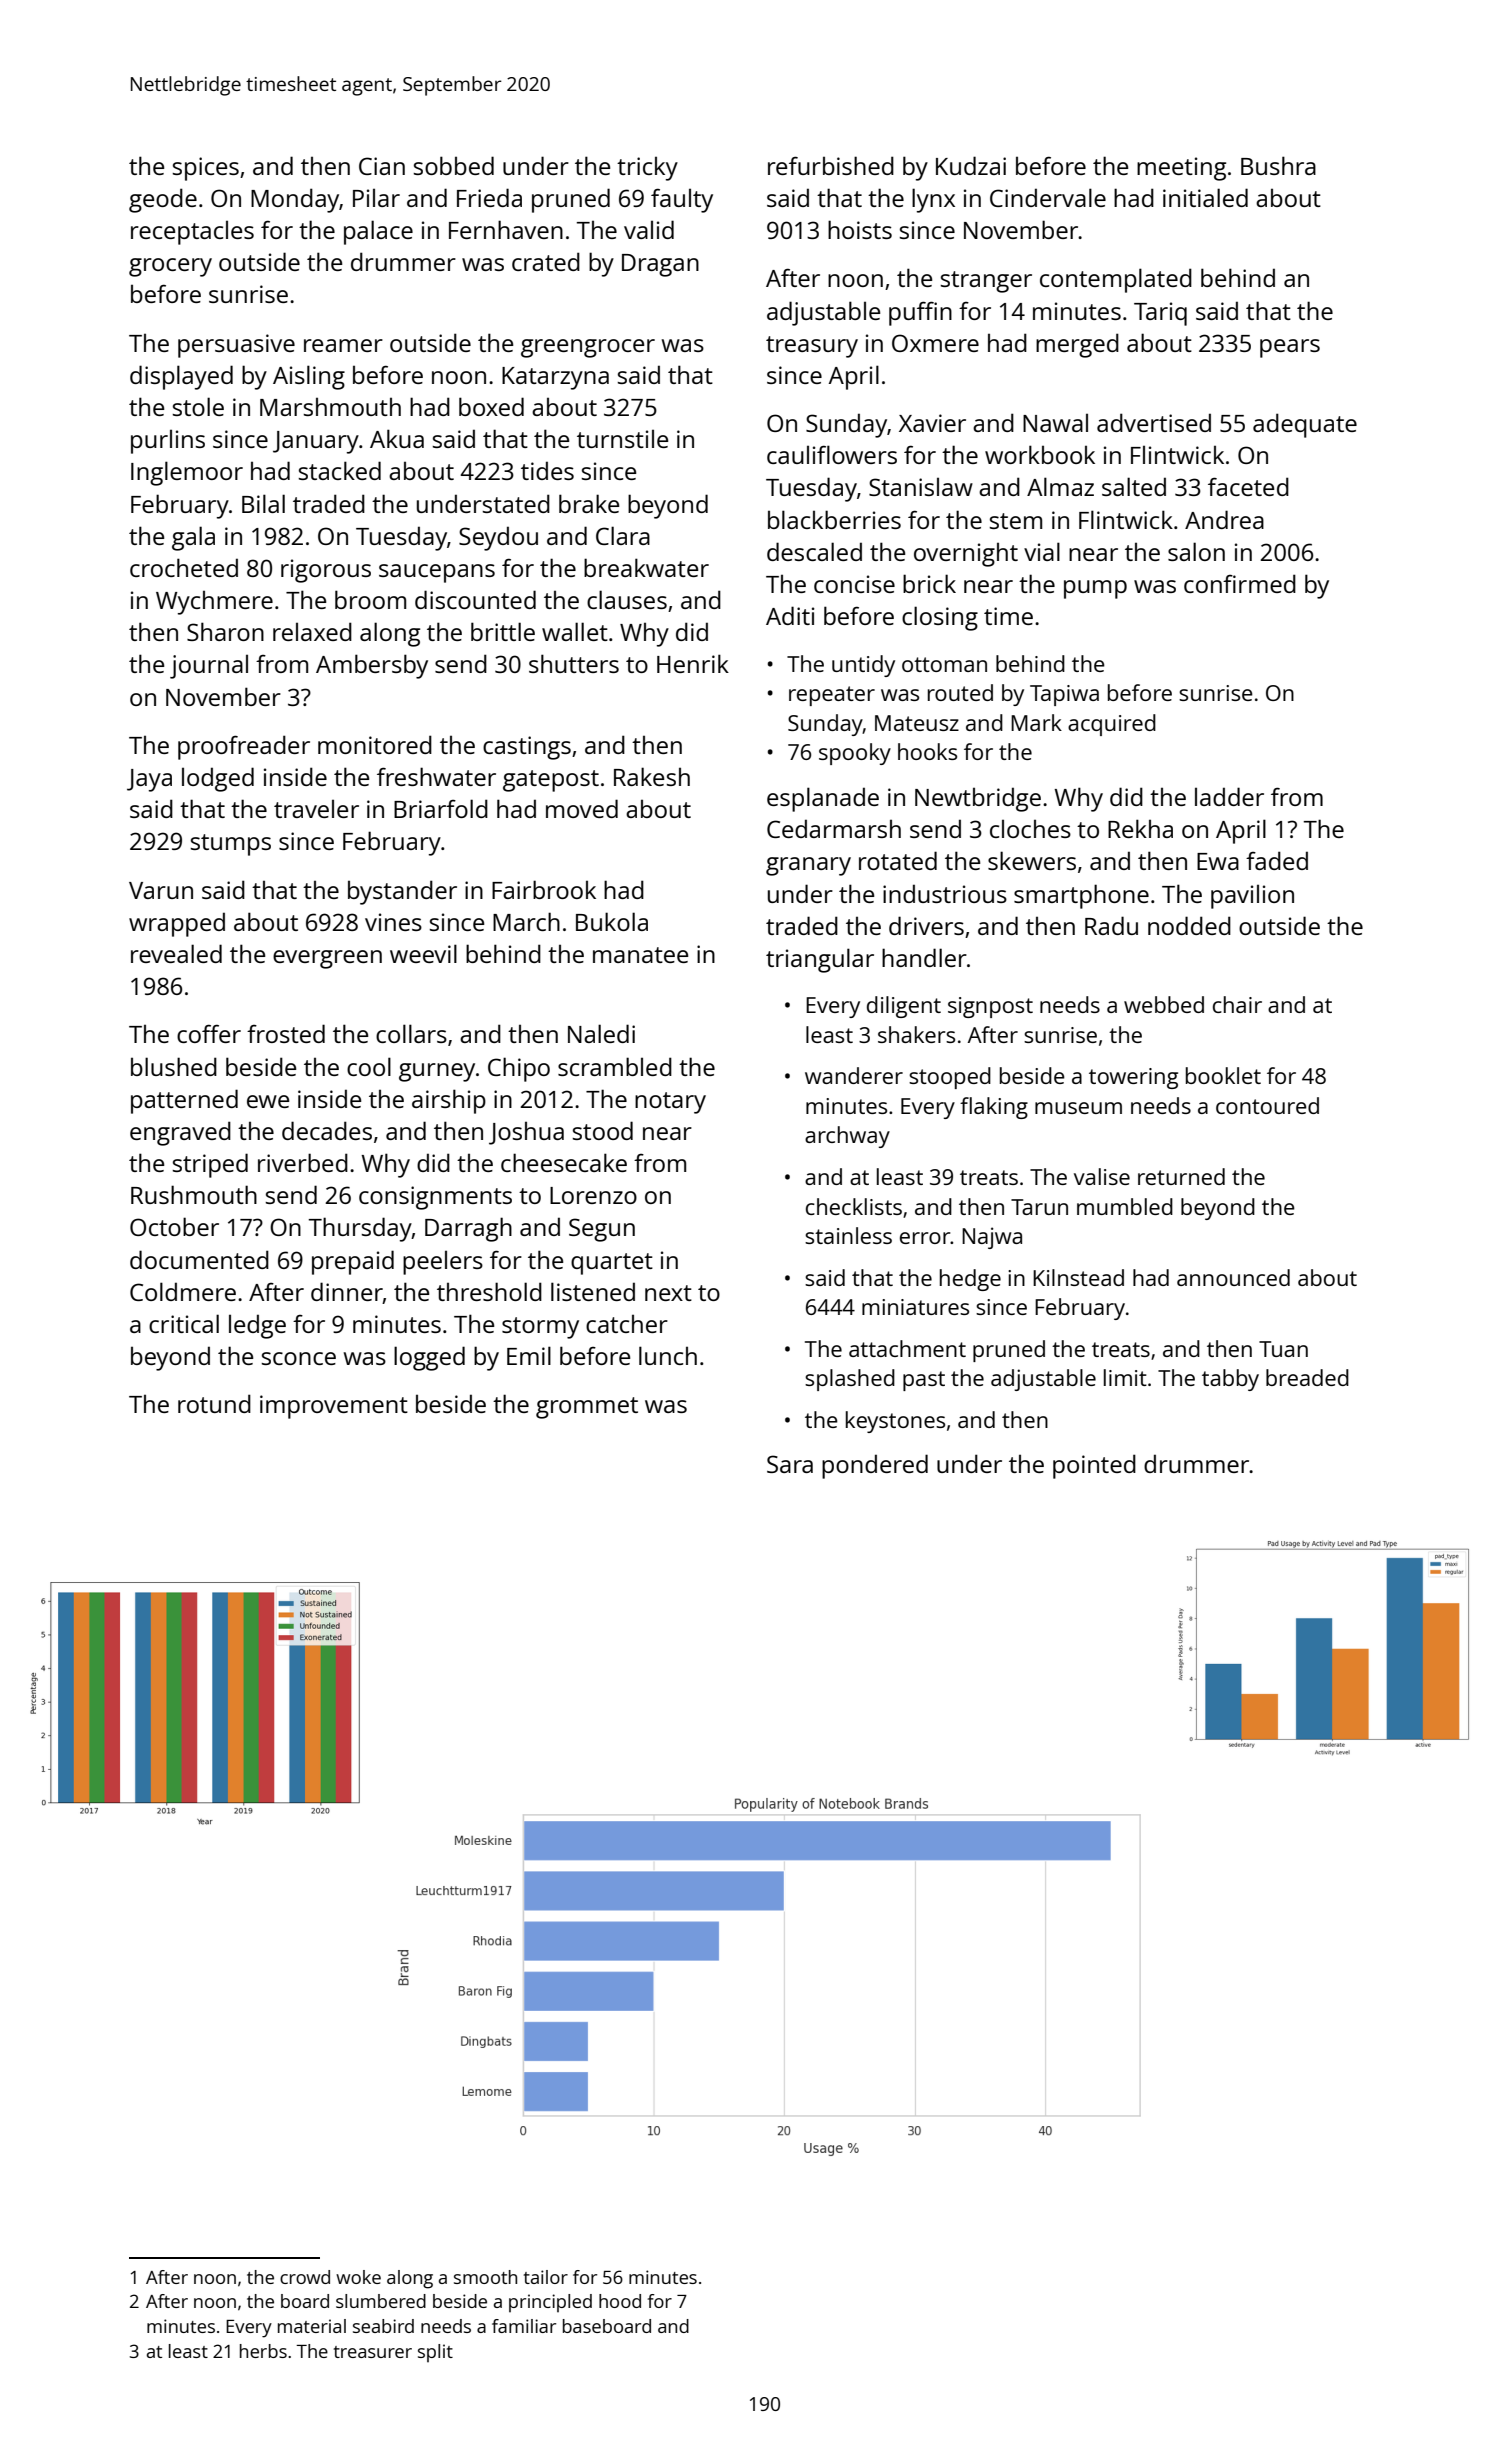 The image size is (1496, 2464). What do you see at coordinates (1094, 1466) in the screenshot?
I see `pointed` at bounding box center [1094, 1466].
